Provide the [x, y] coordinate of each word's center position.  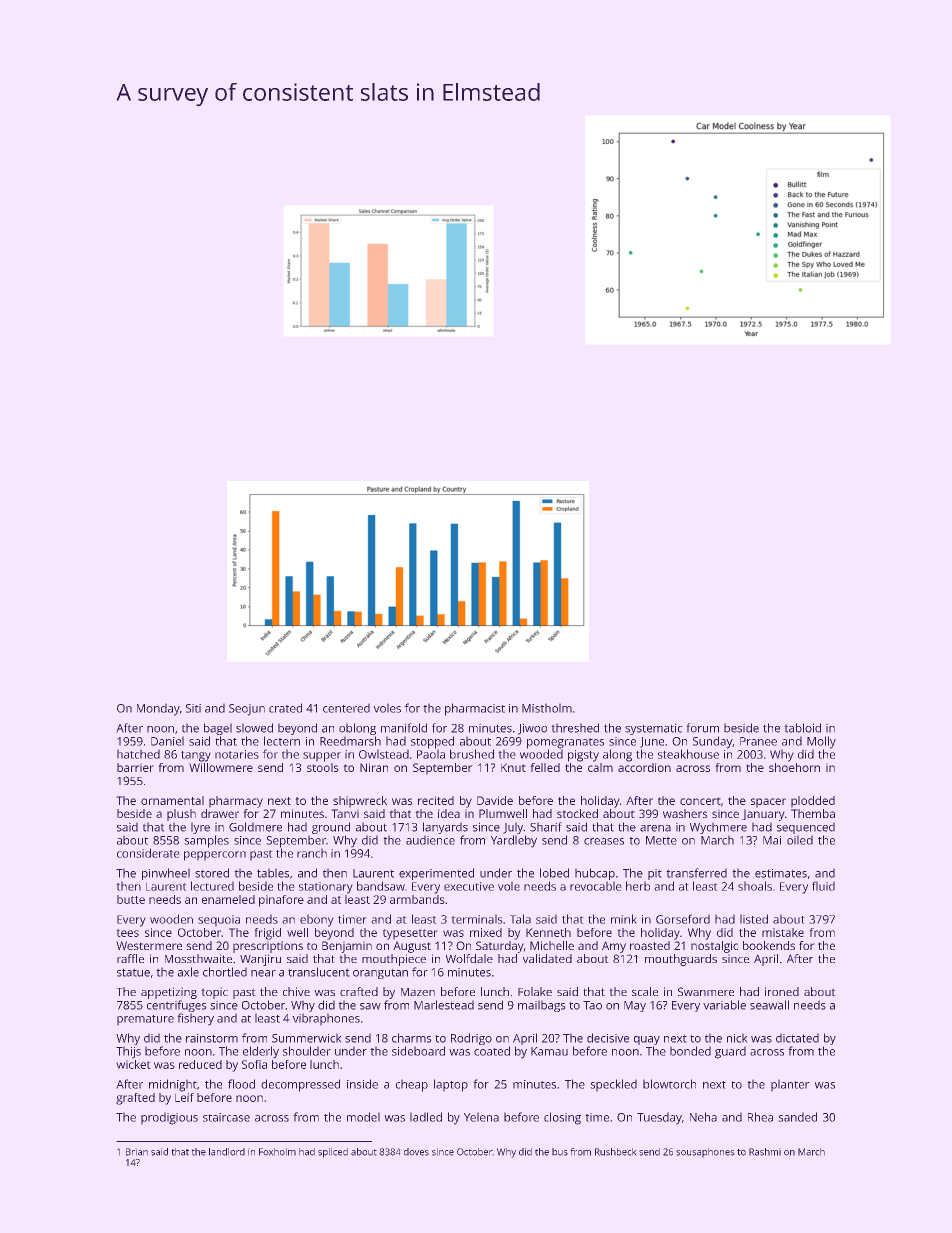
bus [560, 1152]
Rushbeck [616, 1152]
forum [702, 728]
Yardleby [514, 841]
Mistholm [547, 708]
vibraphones [326, 1019]
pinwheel [166, 874]
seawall [769, 1005]
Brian [137, 1152]
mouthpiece [394, 960]
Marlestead [444, 1005]
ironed [782, 991]
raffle [130, 958]
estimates [781, 873]
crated [285, 708]
